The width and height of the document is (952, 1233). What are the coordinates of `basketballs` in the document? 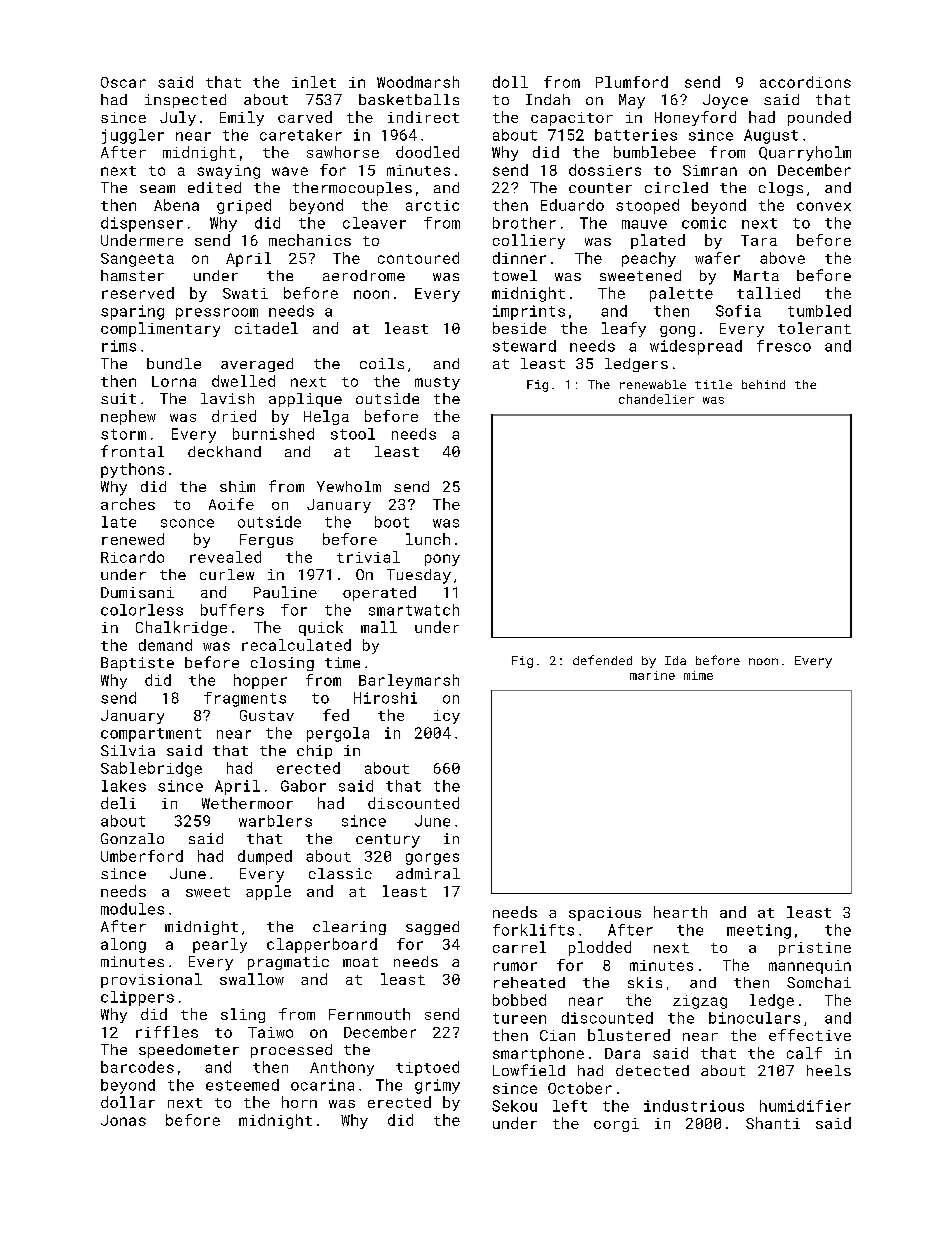 It's located at (409, 99).
